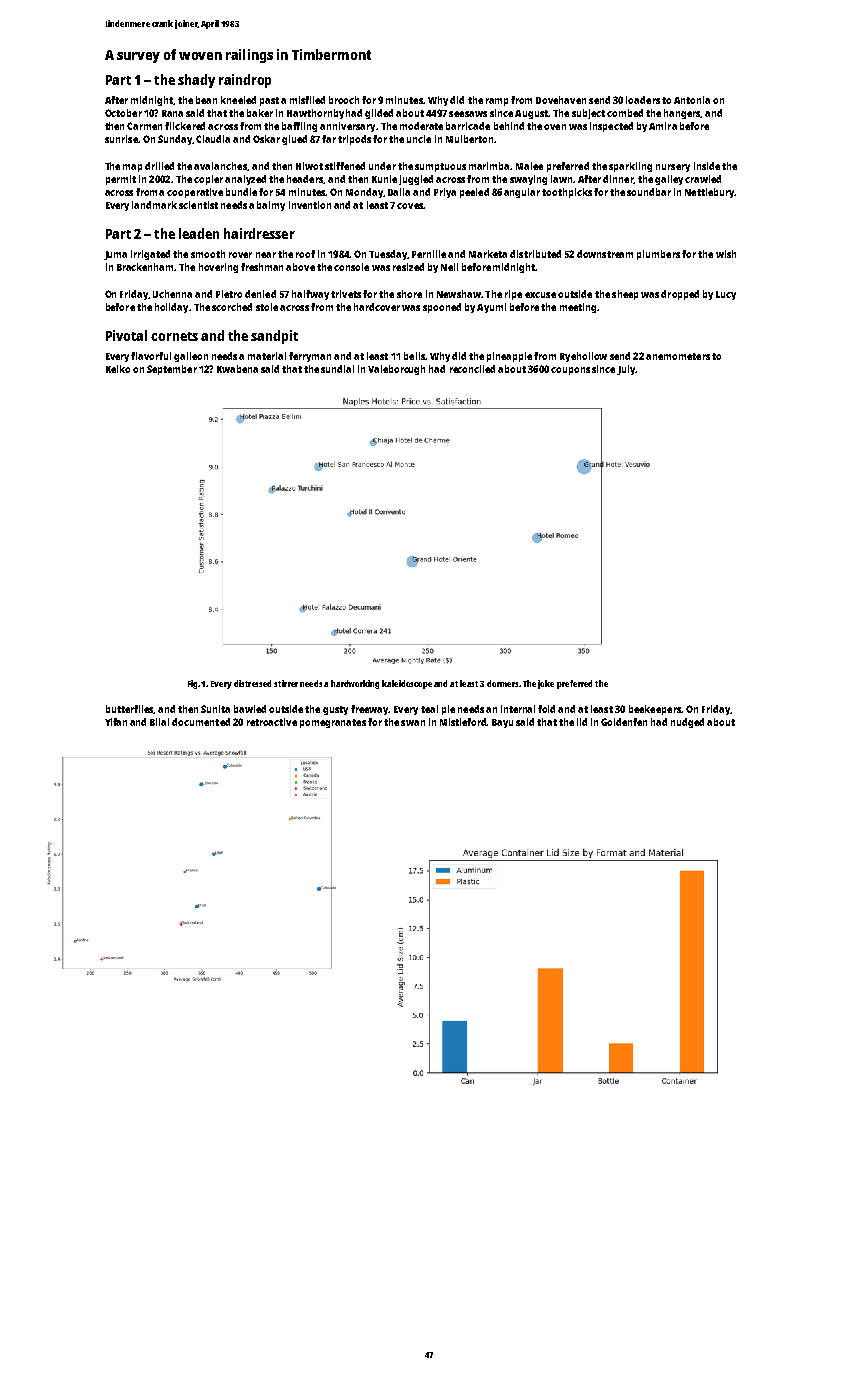 The width and height of the page is (849, 1400). What do you see at coordinates (413, 723) in the page?
I see `swan` at bounding box center [413, 723].
